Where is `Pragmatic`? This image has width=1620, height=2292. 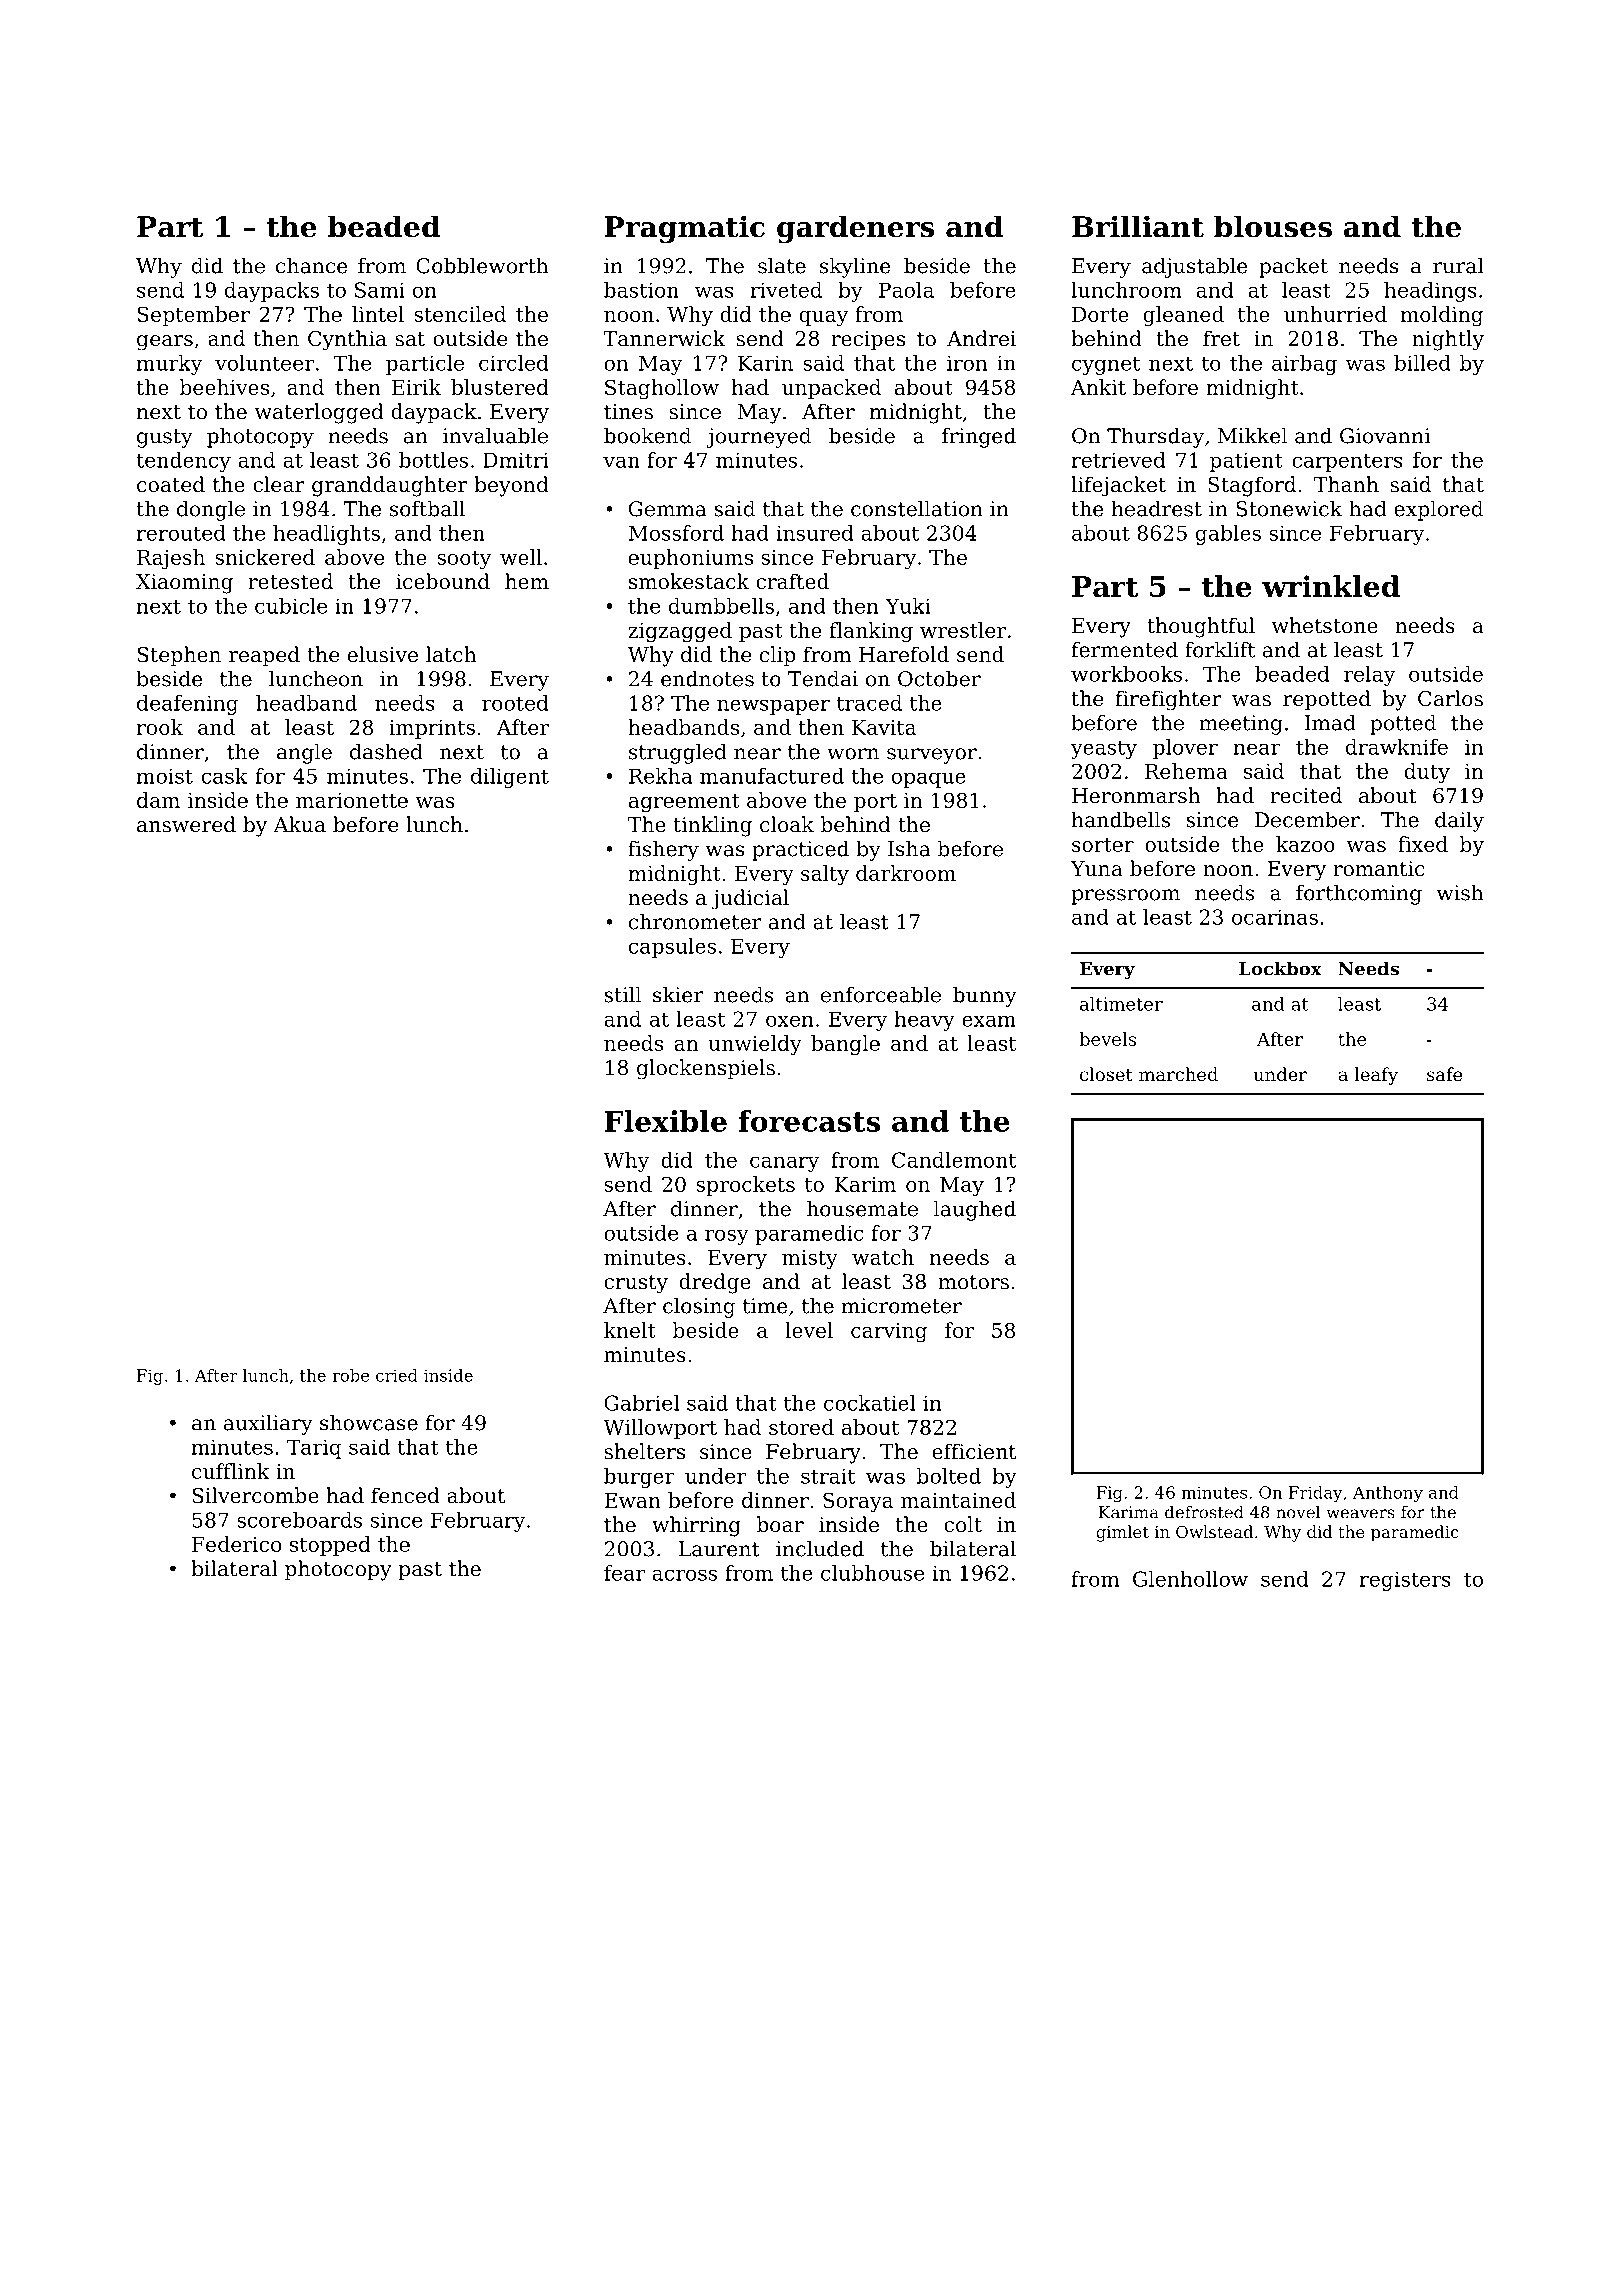
Pragmatic is located at coordinates (685, 229).
